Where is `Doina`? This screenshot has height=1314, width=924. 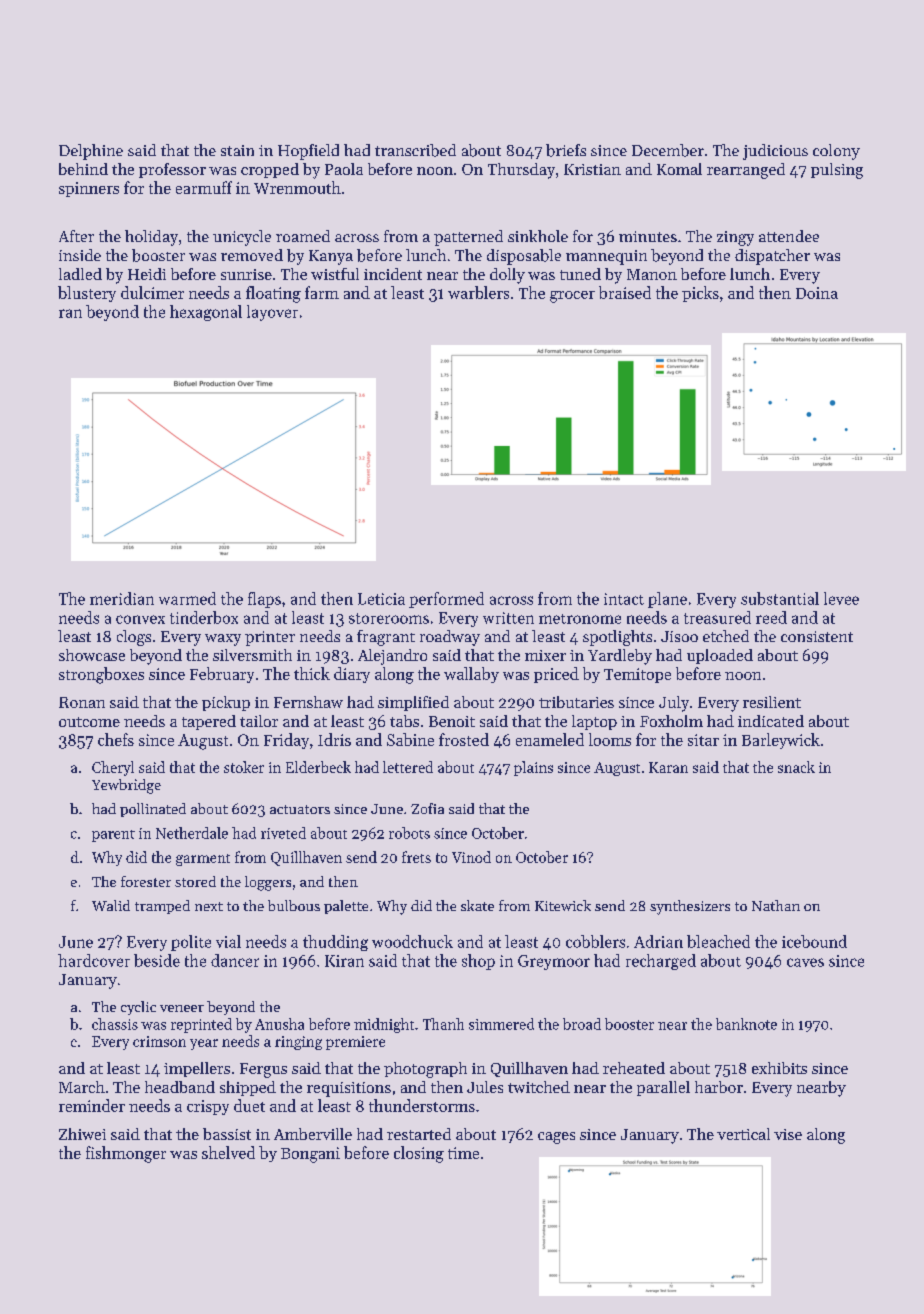
Doina is located at coordinates (817, 293).
